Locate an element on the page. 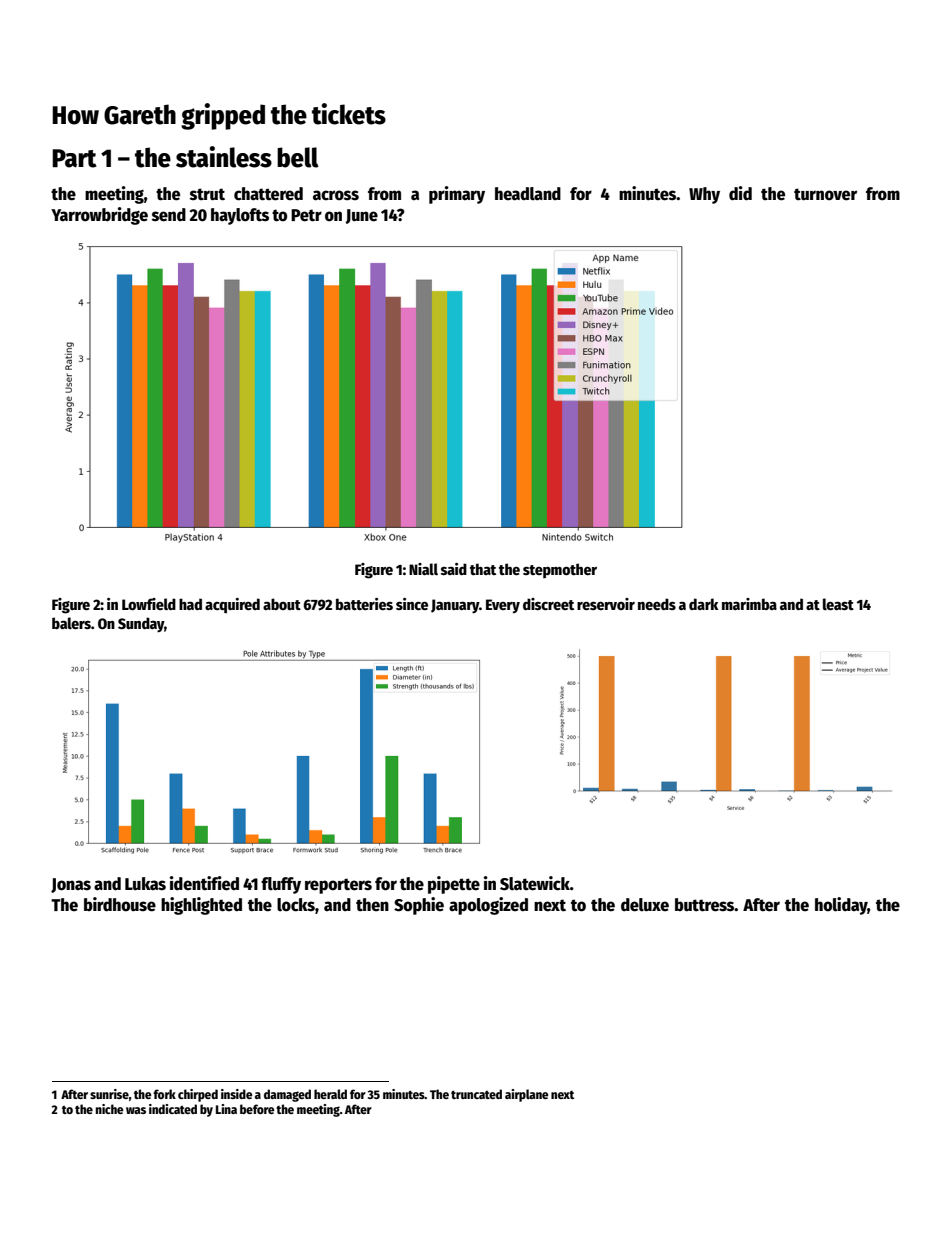  Petr is located at coordinates (306, 215).
